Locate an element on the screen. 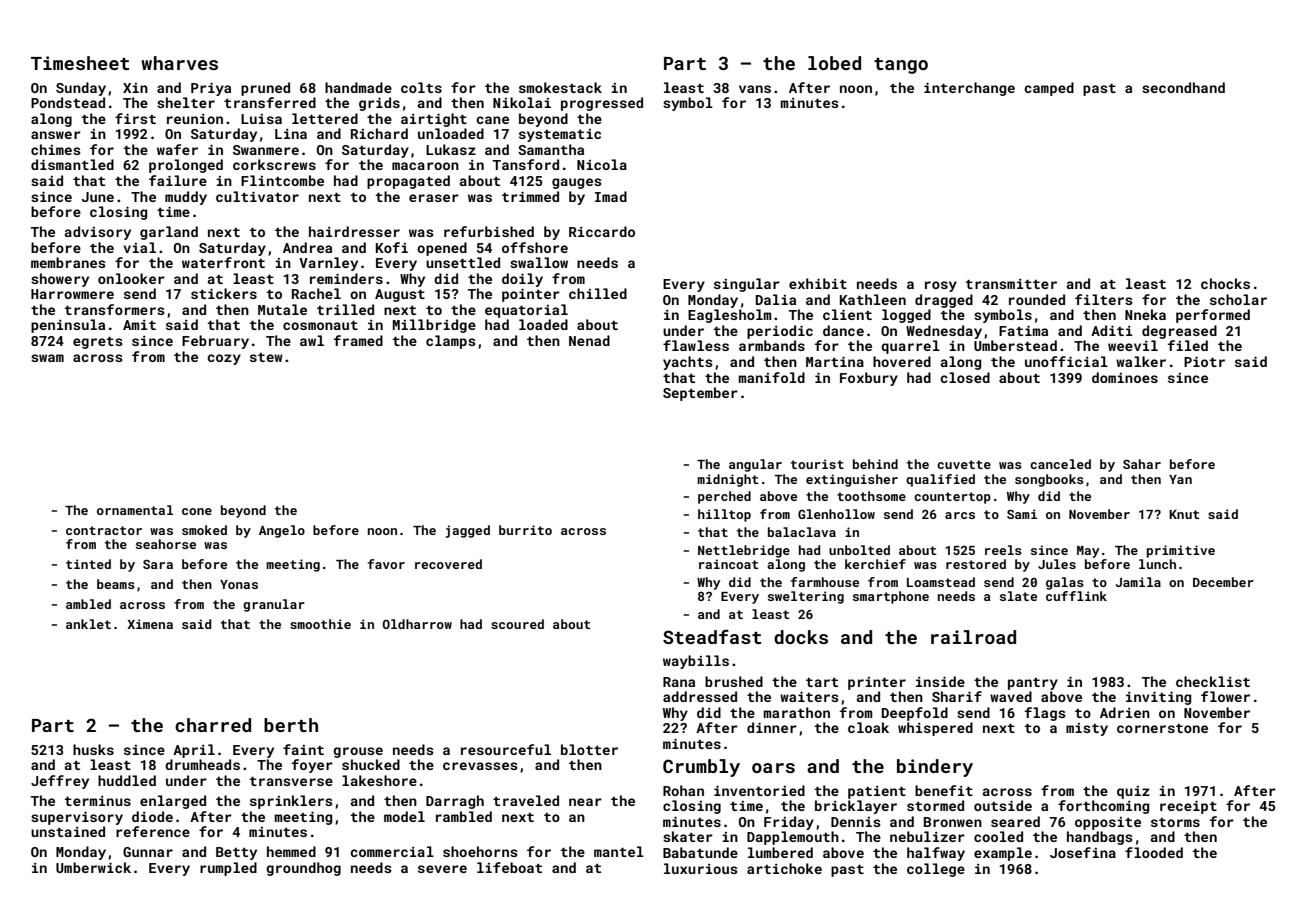 The height and width of the screenshot is (924, 1308). smokestack is located at coordinates (560, 87).
